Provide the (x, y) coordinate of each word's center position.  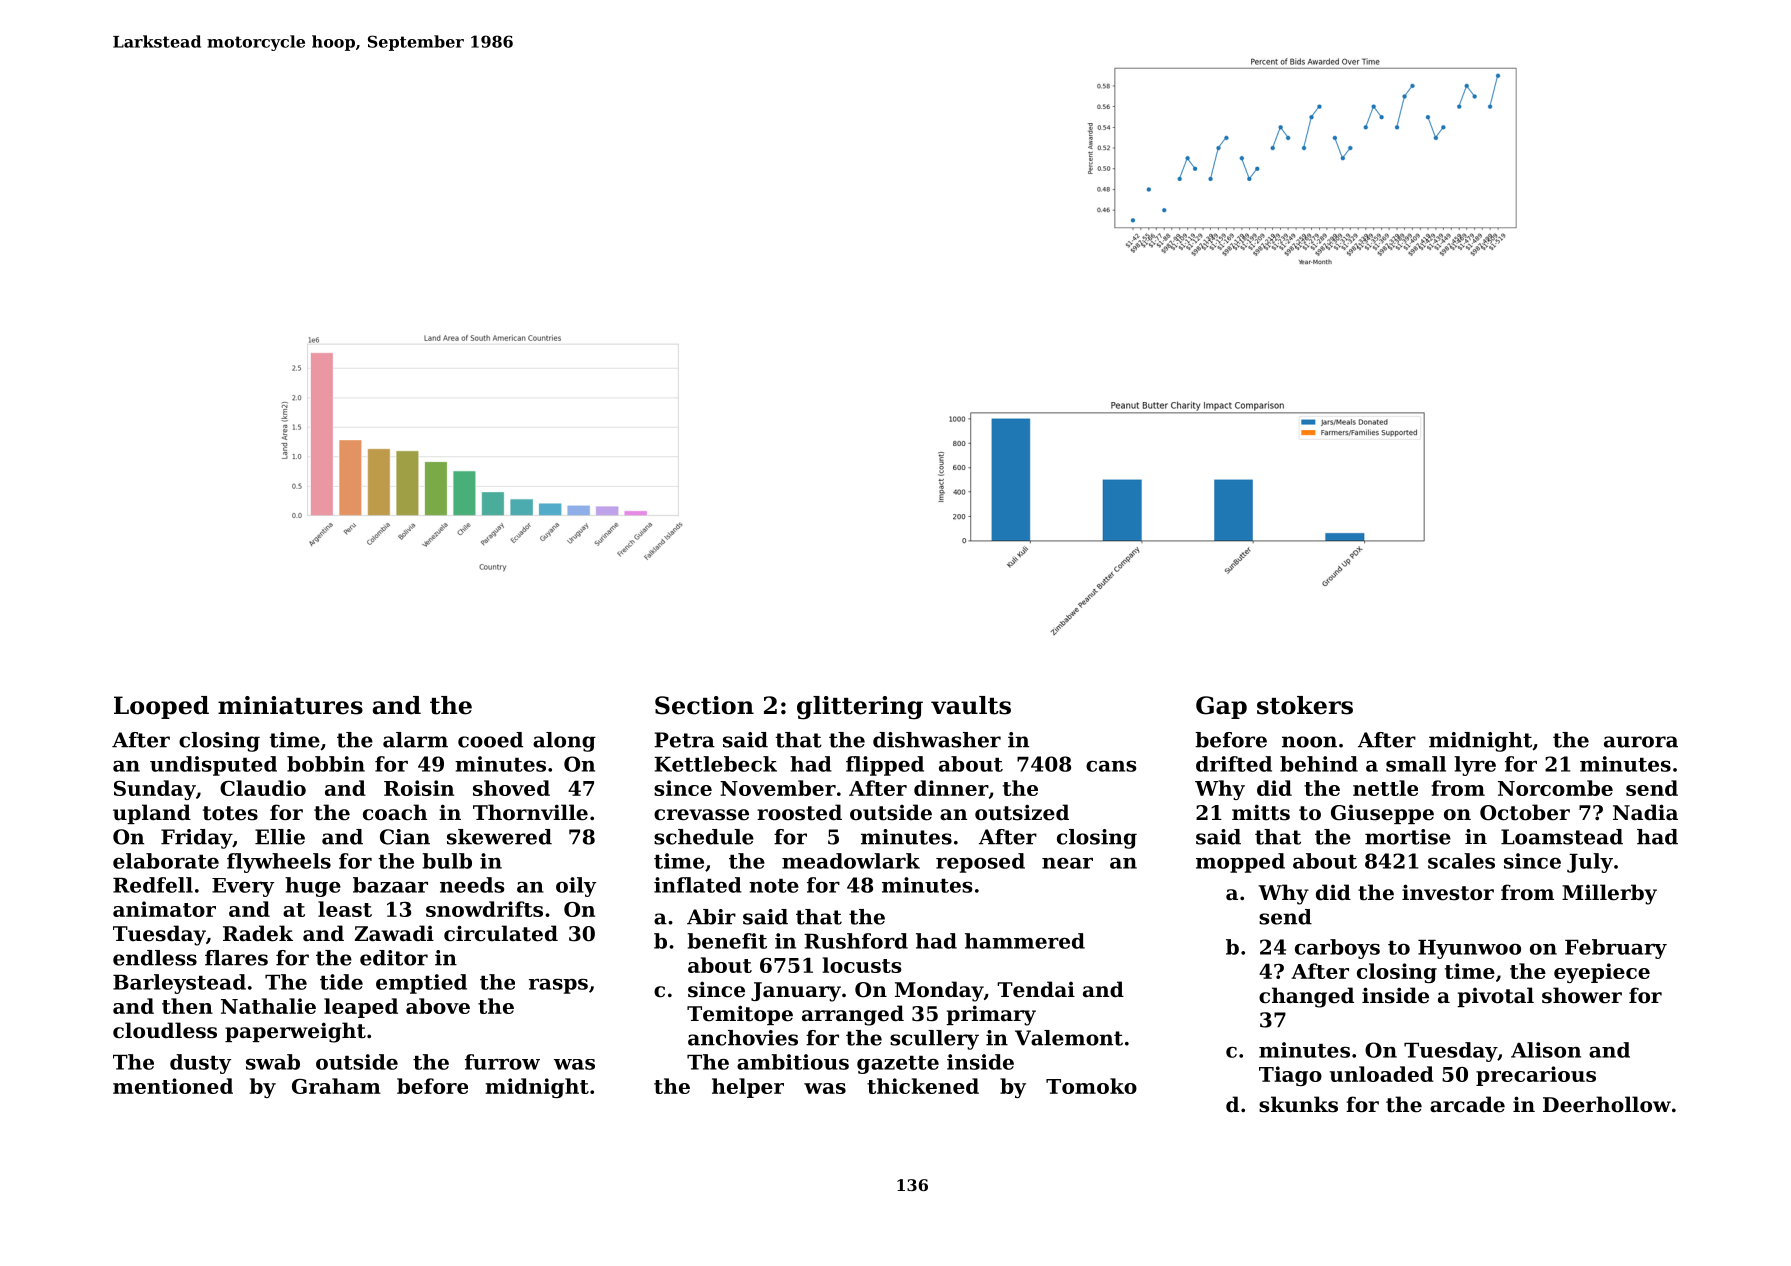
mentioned (173, 1086)
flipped (885, 766)
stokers (1305, 705)
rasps (558, 986)
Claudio (263, 788)
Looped (161, 707)
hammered (1025, 941)
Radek (258, 933)
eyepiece (1602, 973)
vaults (971, 705)
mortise (1408, 837)
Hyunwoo (1469, 949)
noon (1309, 742)
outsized (1022, 812)
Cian (405, 837)
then (187, 1006)
